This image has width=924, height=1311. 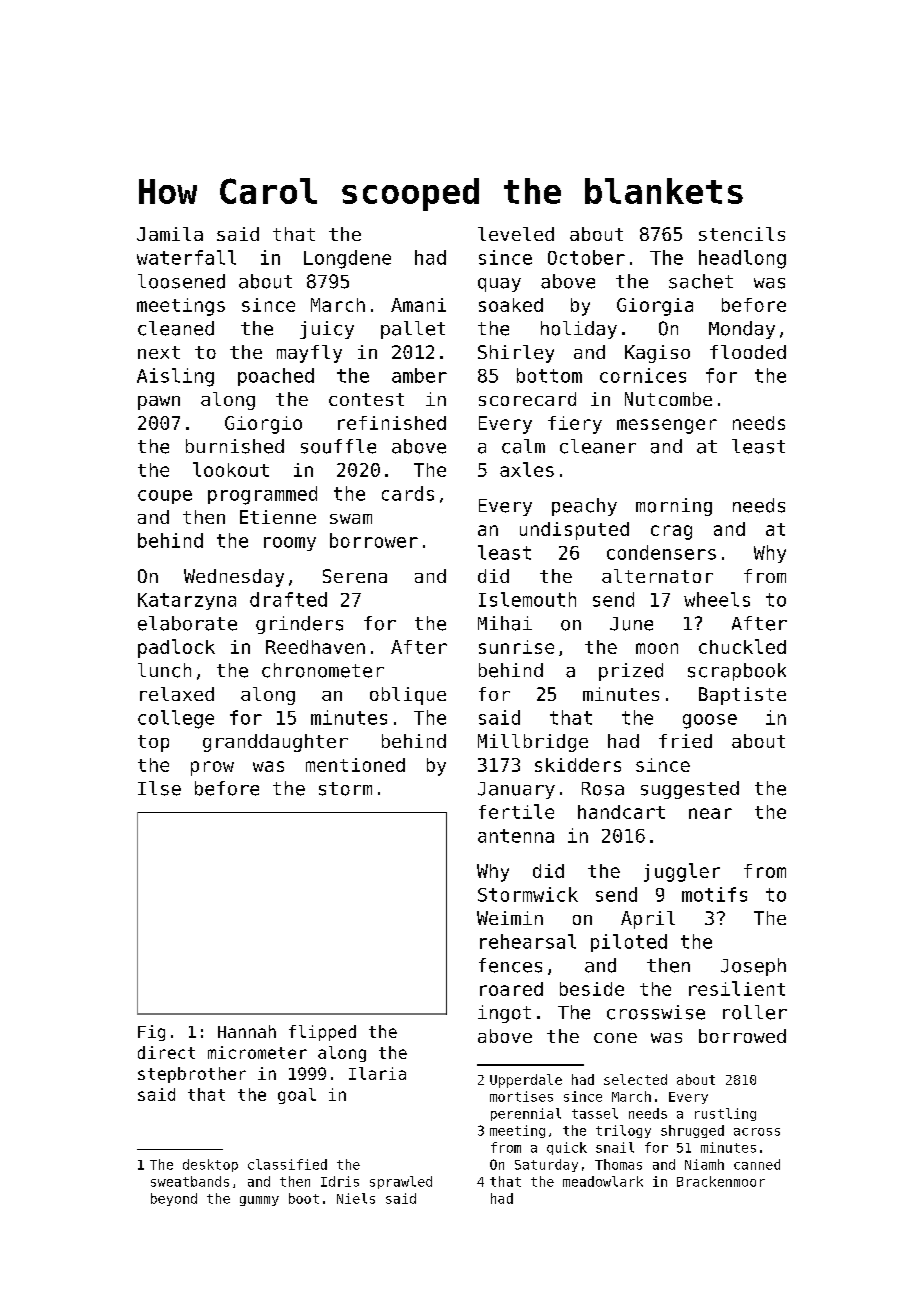 What do you see at coordinates (322, 1033) in the image?
I see `flipped` at bounding box center [322, 1033].
